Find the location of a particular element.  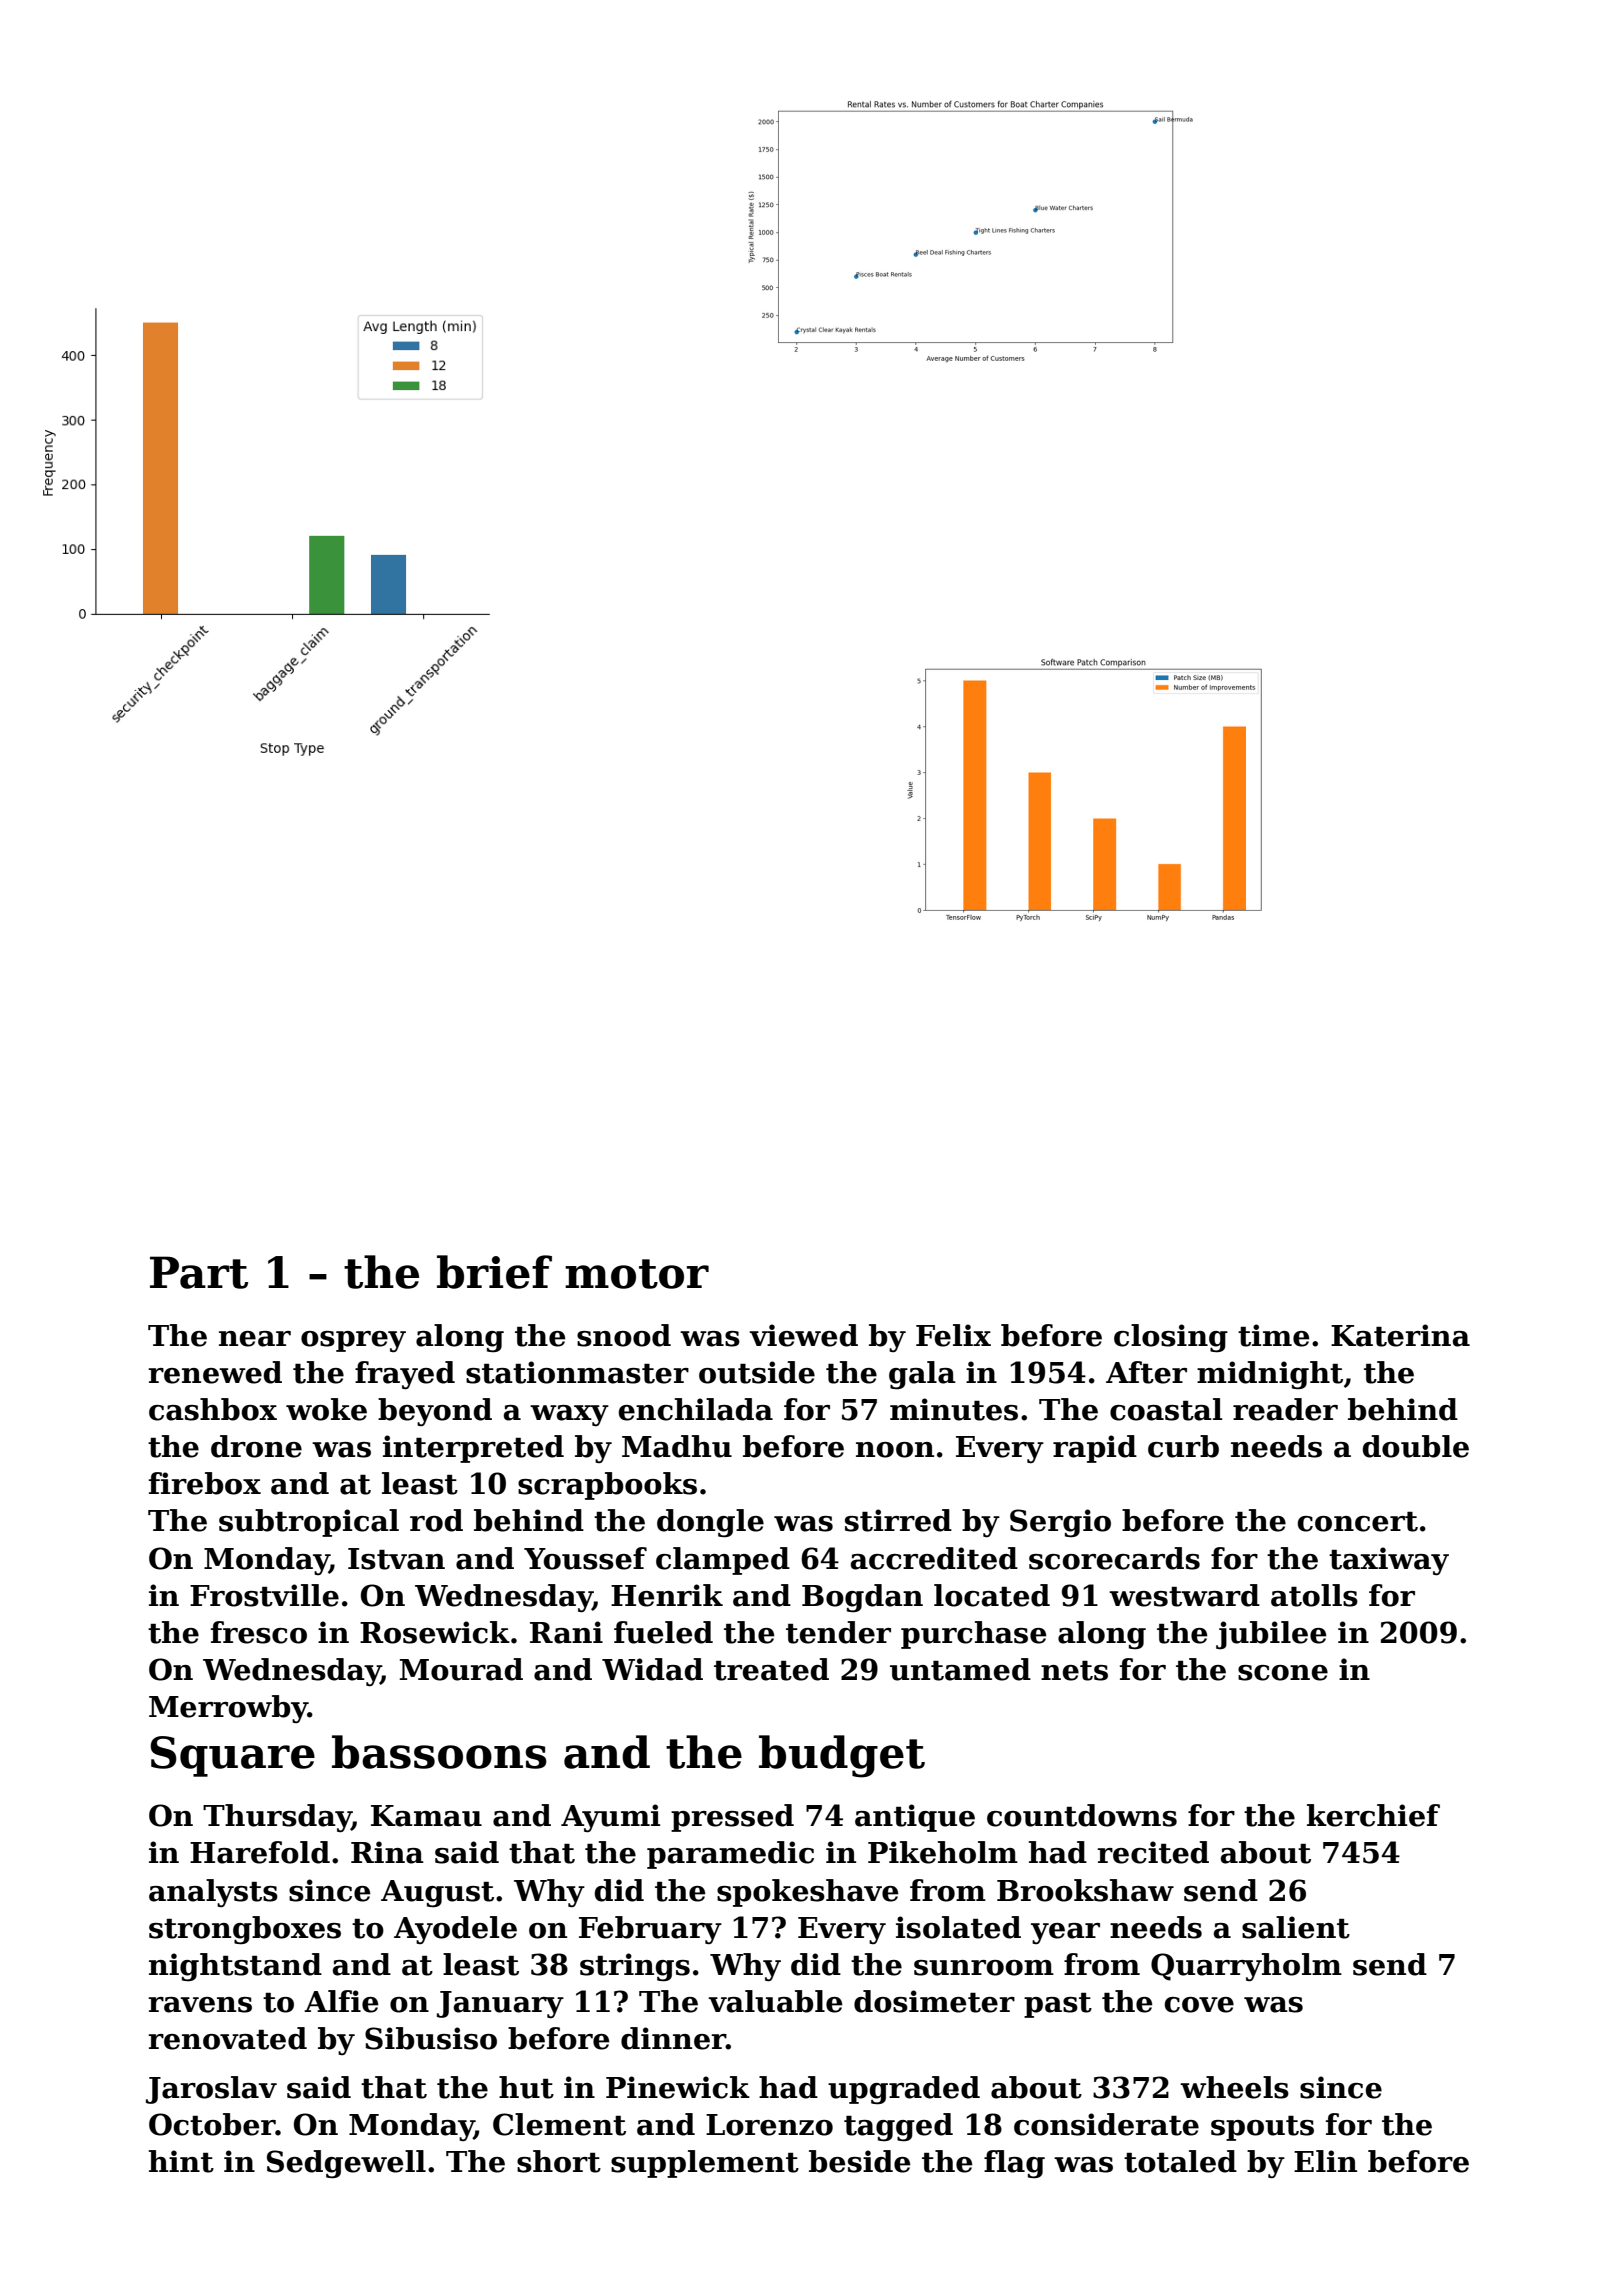

budget is located at coordinates (842, 1756).
